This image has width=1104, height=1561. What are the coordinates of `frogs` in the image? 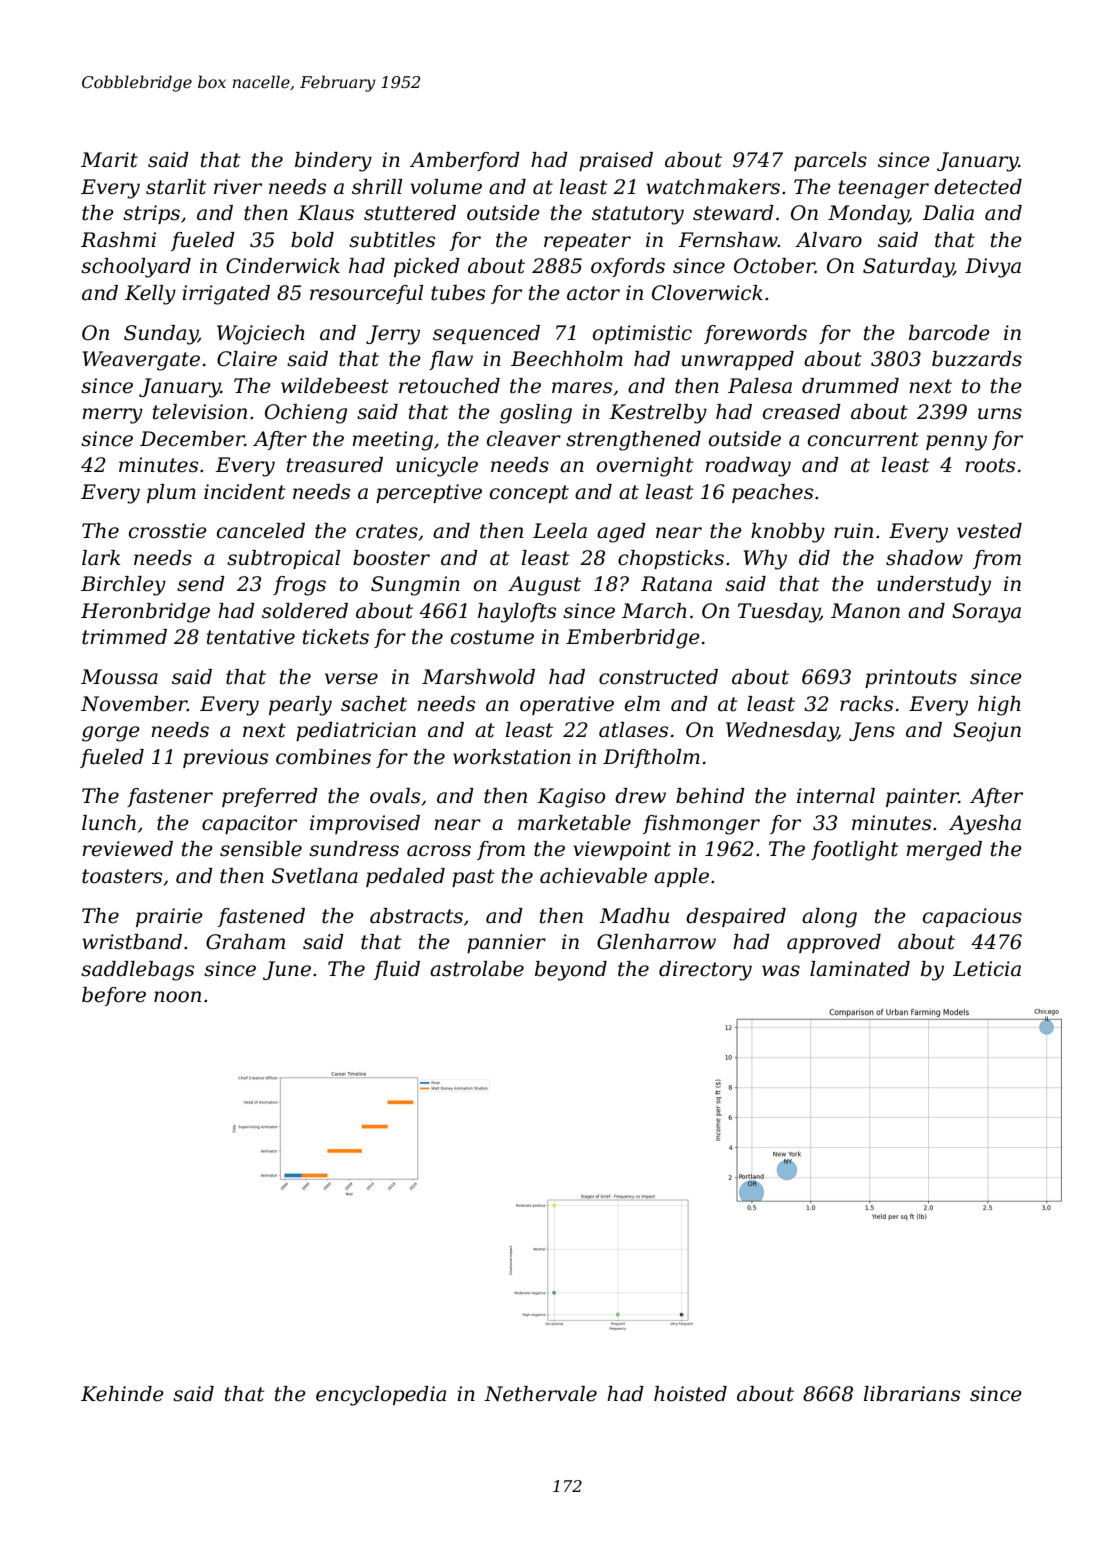 It's located at (299, 586).
